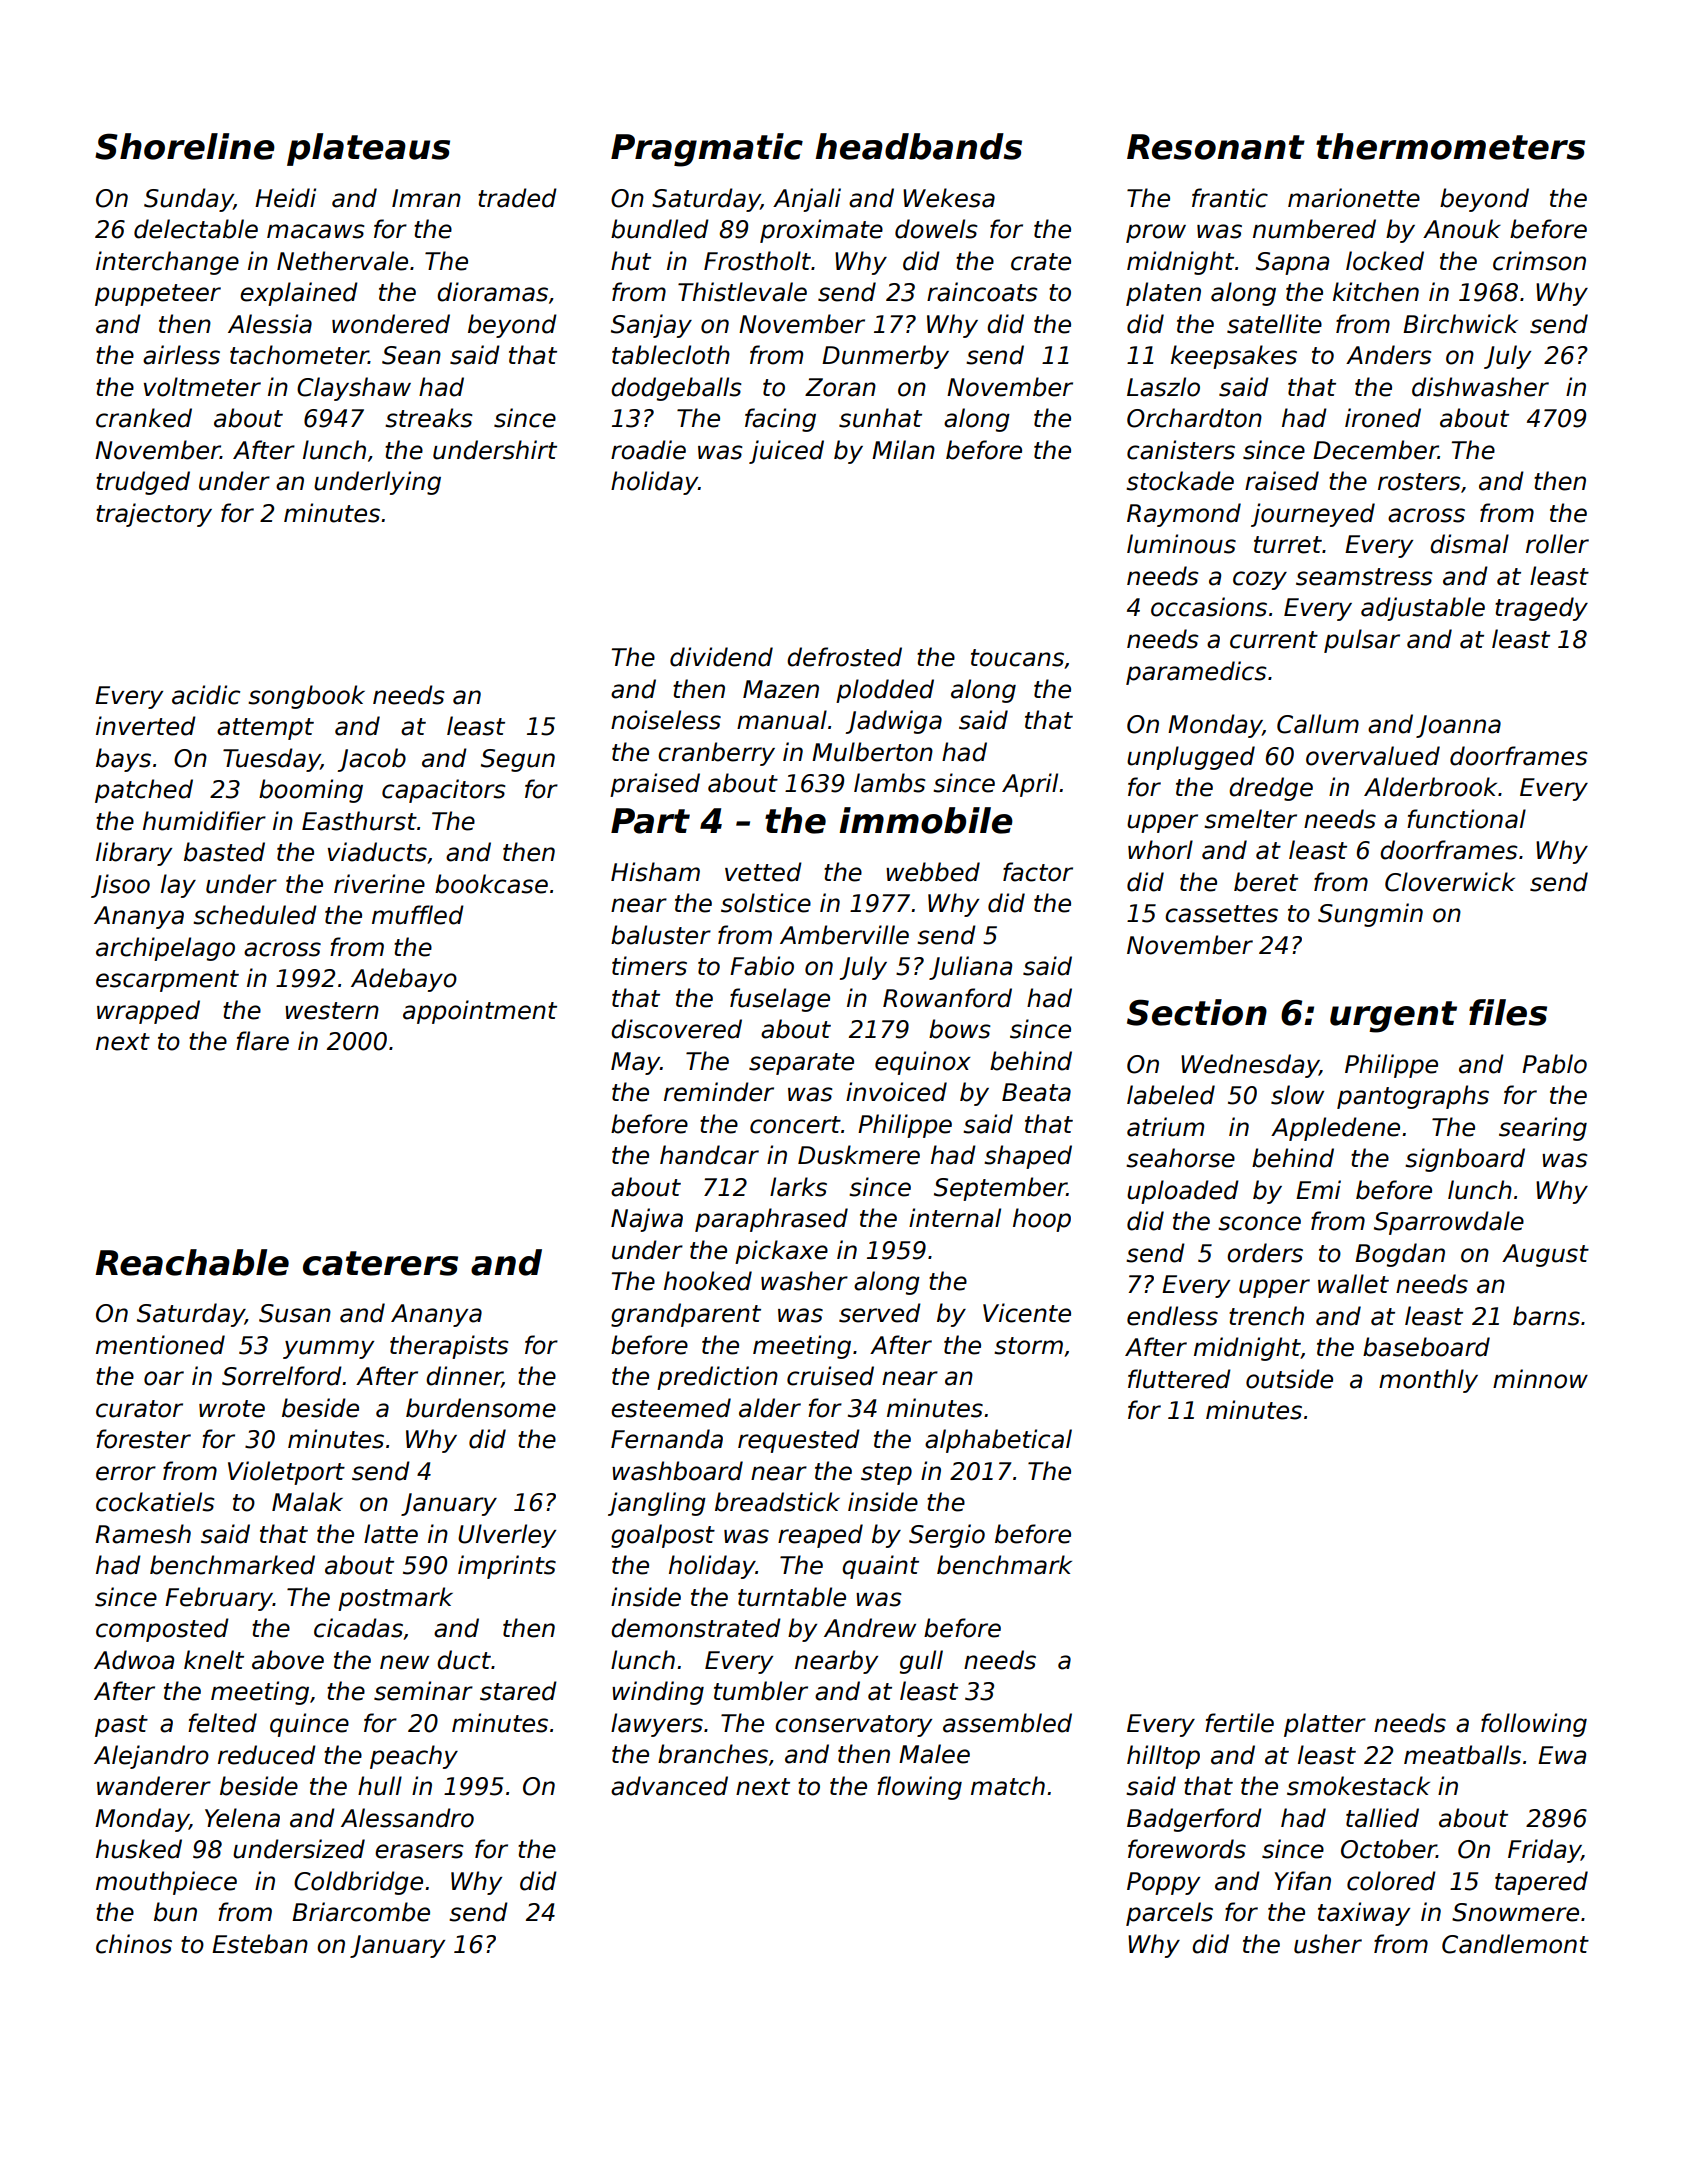  Describe the element at coordinates (1450, 146) in the screenshot. I see `thermometers` at that location.
